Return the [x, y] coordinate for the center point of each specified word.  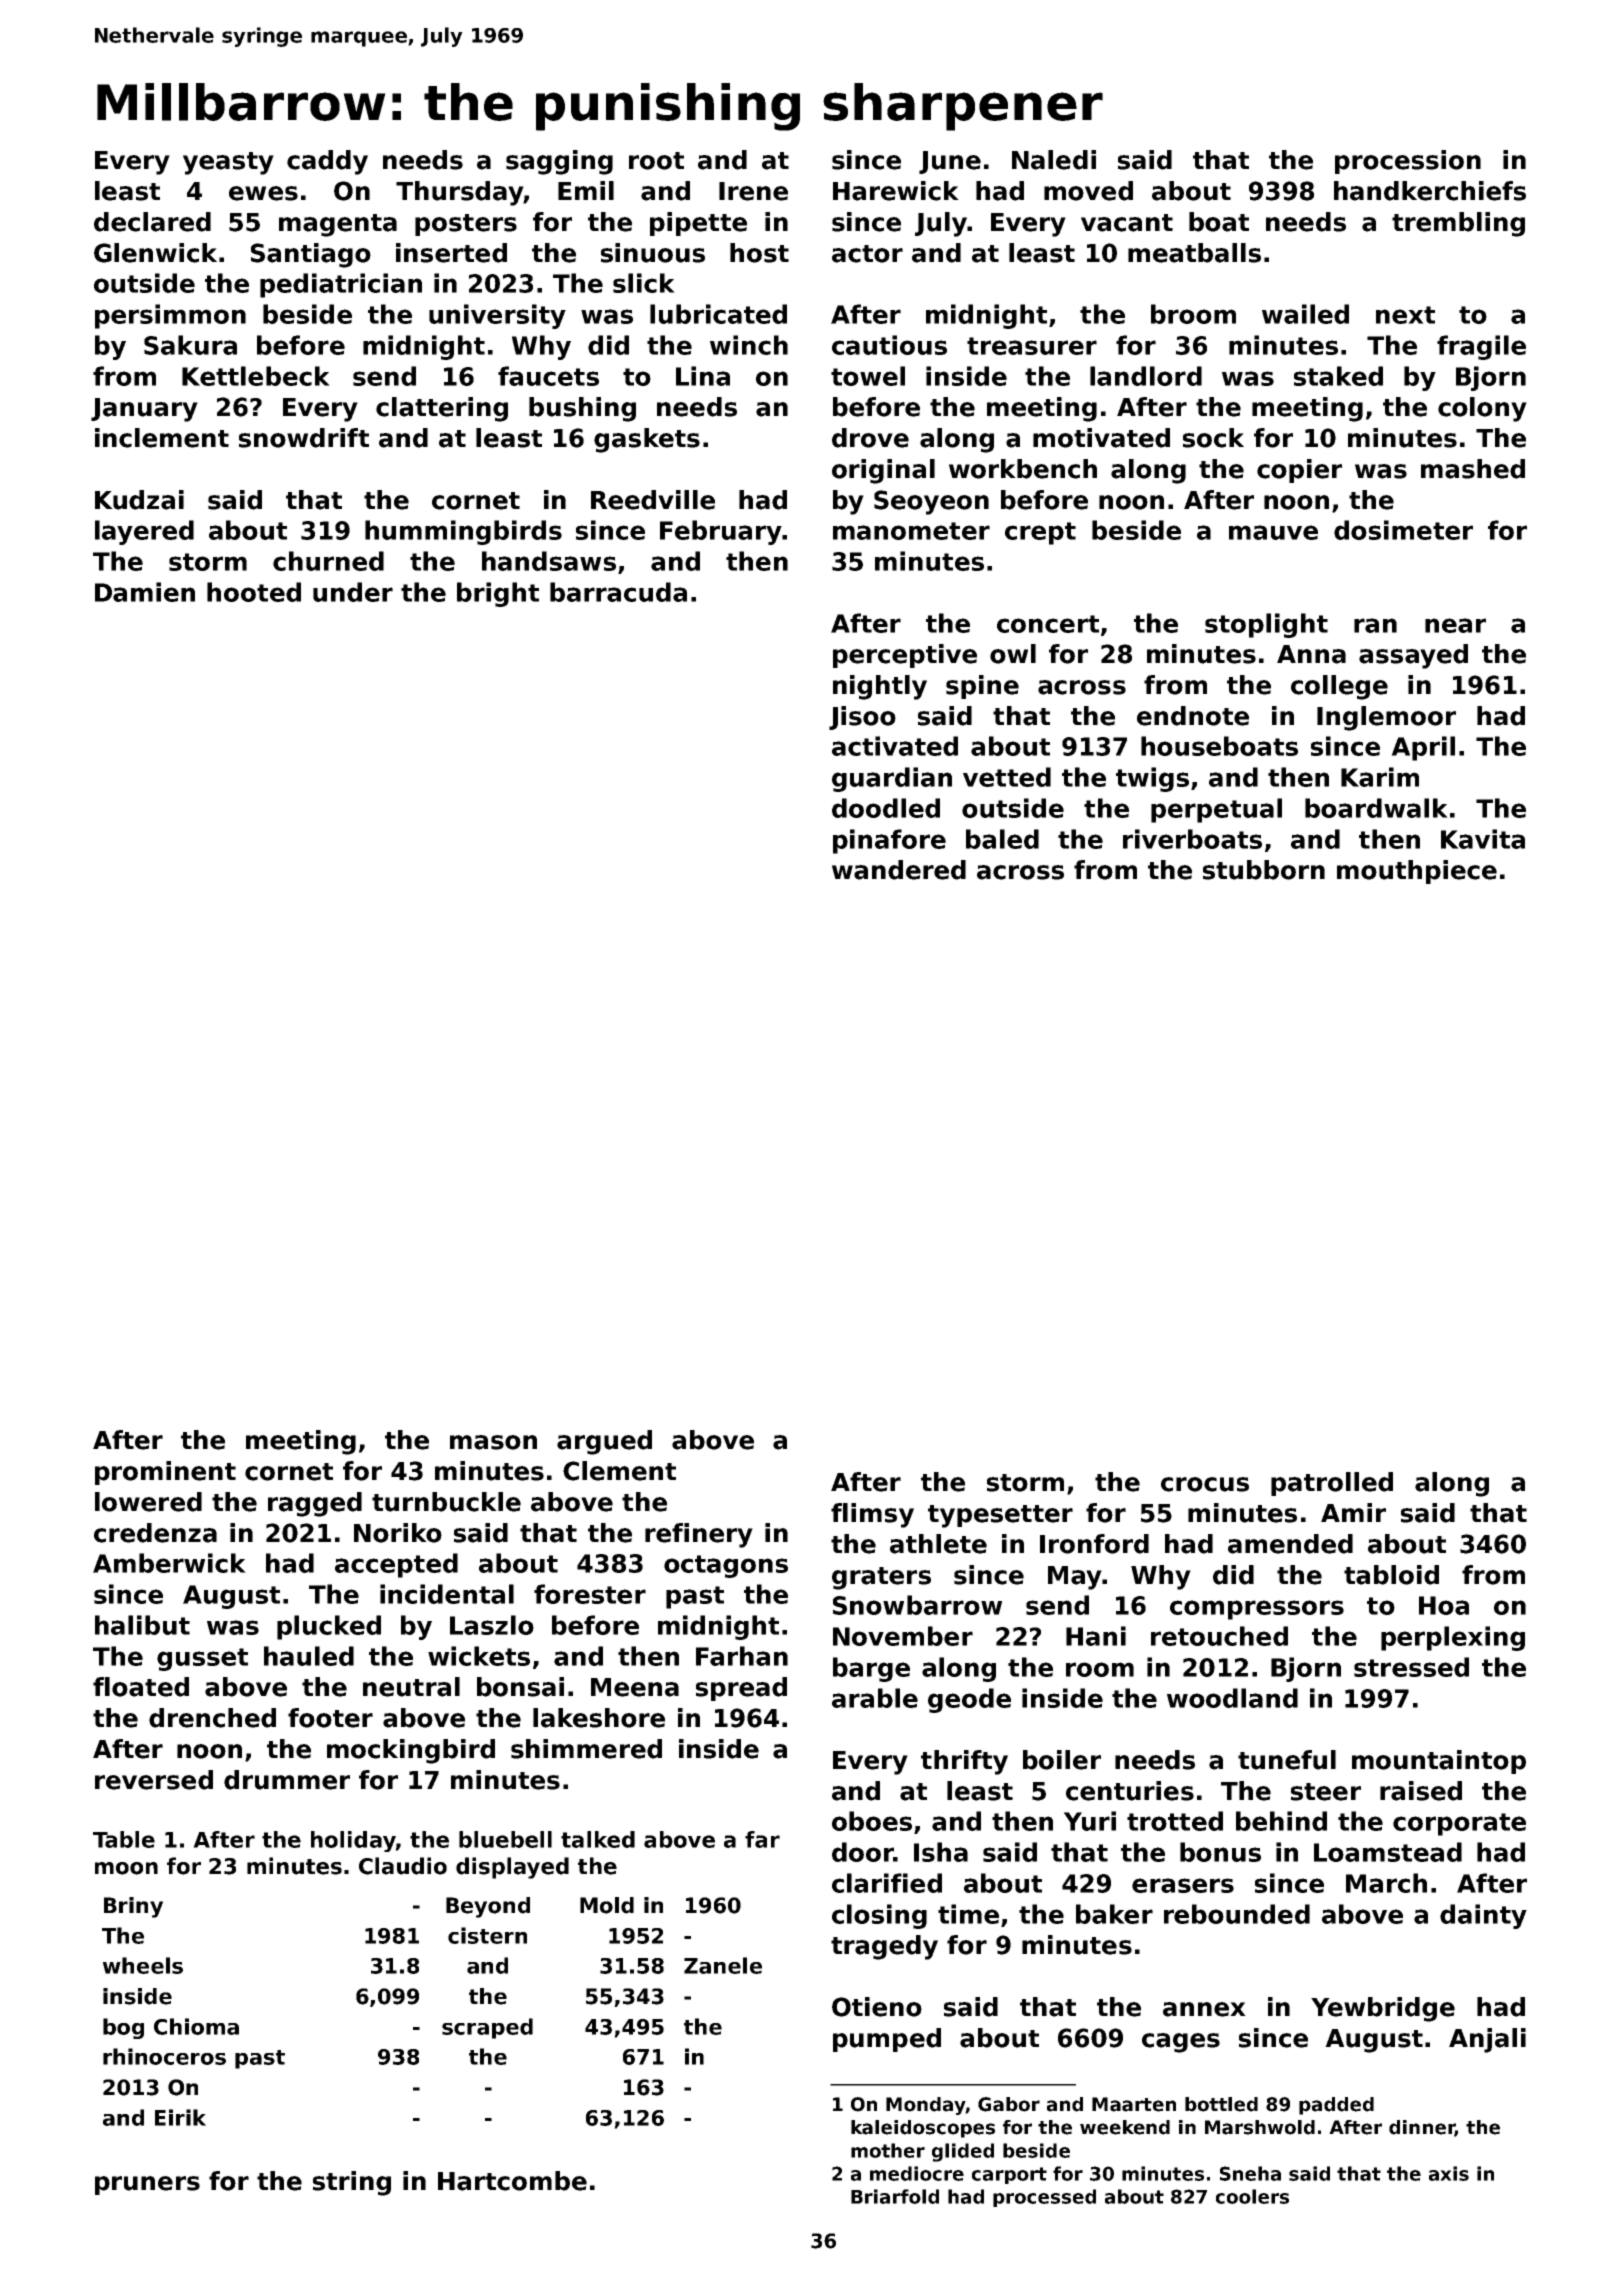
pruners [147, 2185]
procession [1408, 162]
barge [871, 1669]
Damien [145, 592]
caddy [327, 162]
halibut [142, 1625]
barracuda [618, 592]
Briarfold [895, 2196]
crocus [1205, 1484]
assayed [1413, 656]
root [656, 161]
